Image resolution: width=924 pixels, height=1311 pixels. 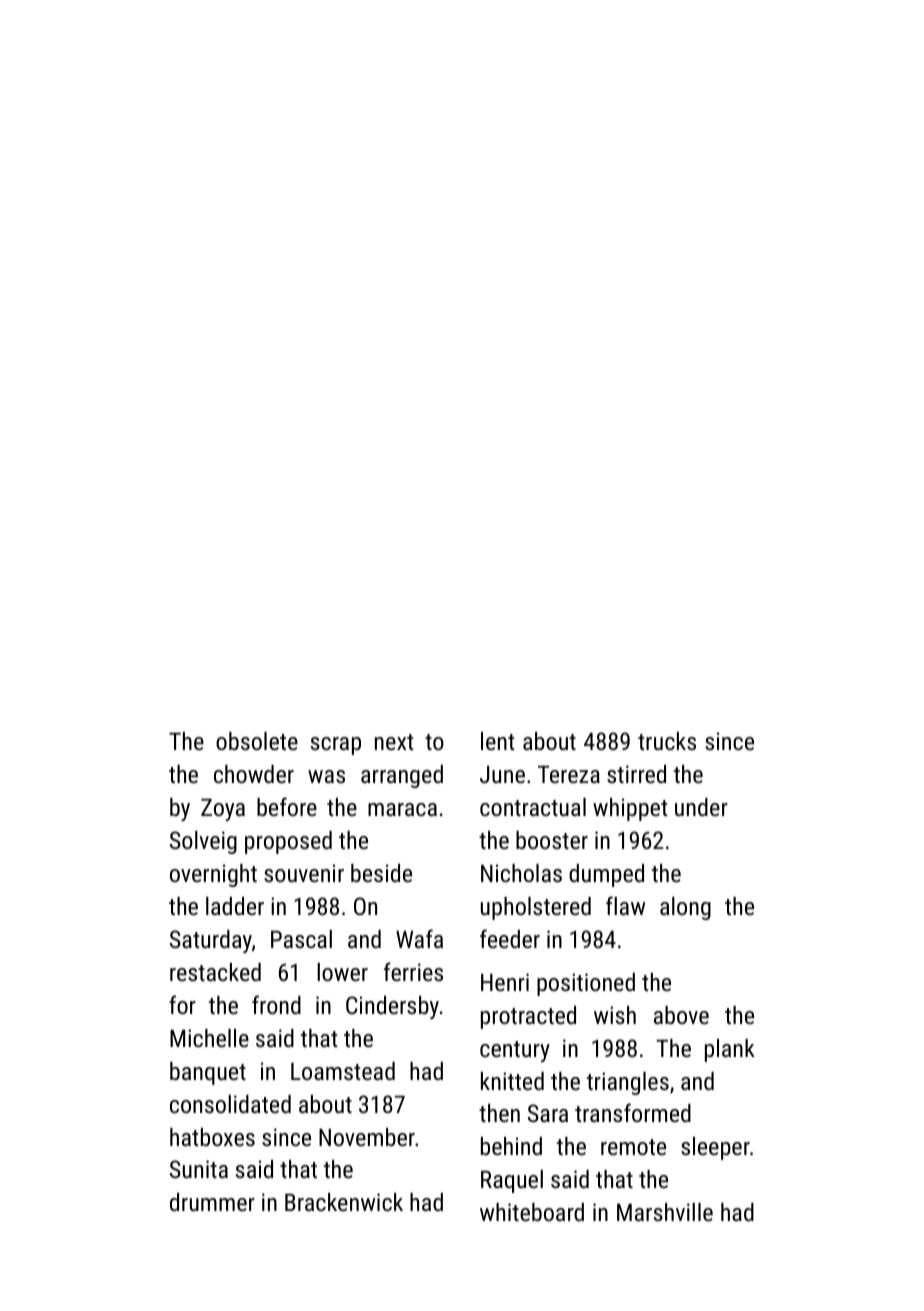 What do you see at coordinates (667, 741) in the screenshot?
I see `trucks` at bounding box center [667, 741].
